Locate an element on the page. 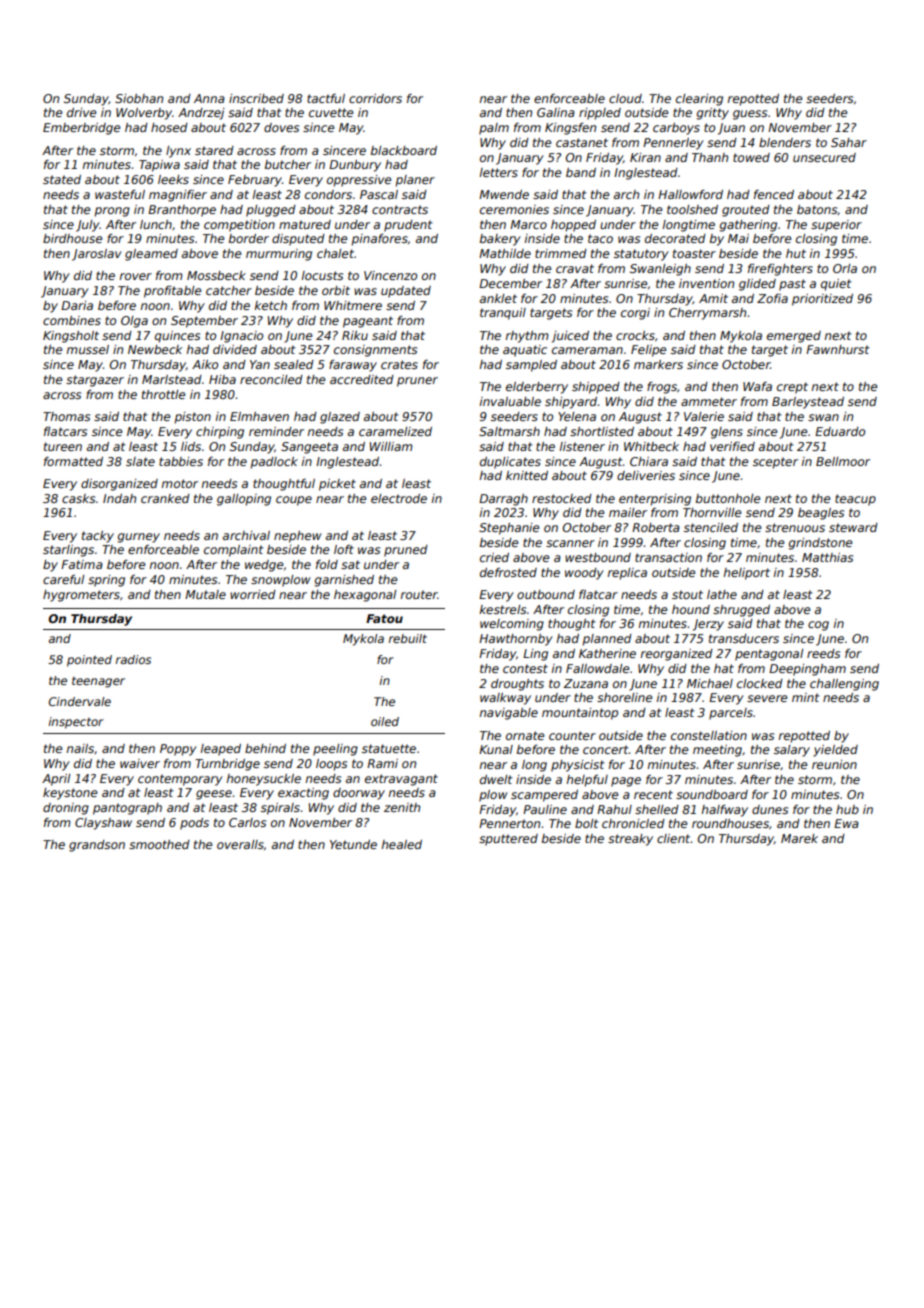 The width and height of the page is (924, 1308). Mutale is located at coordinates (205, 594).
